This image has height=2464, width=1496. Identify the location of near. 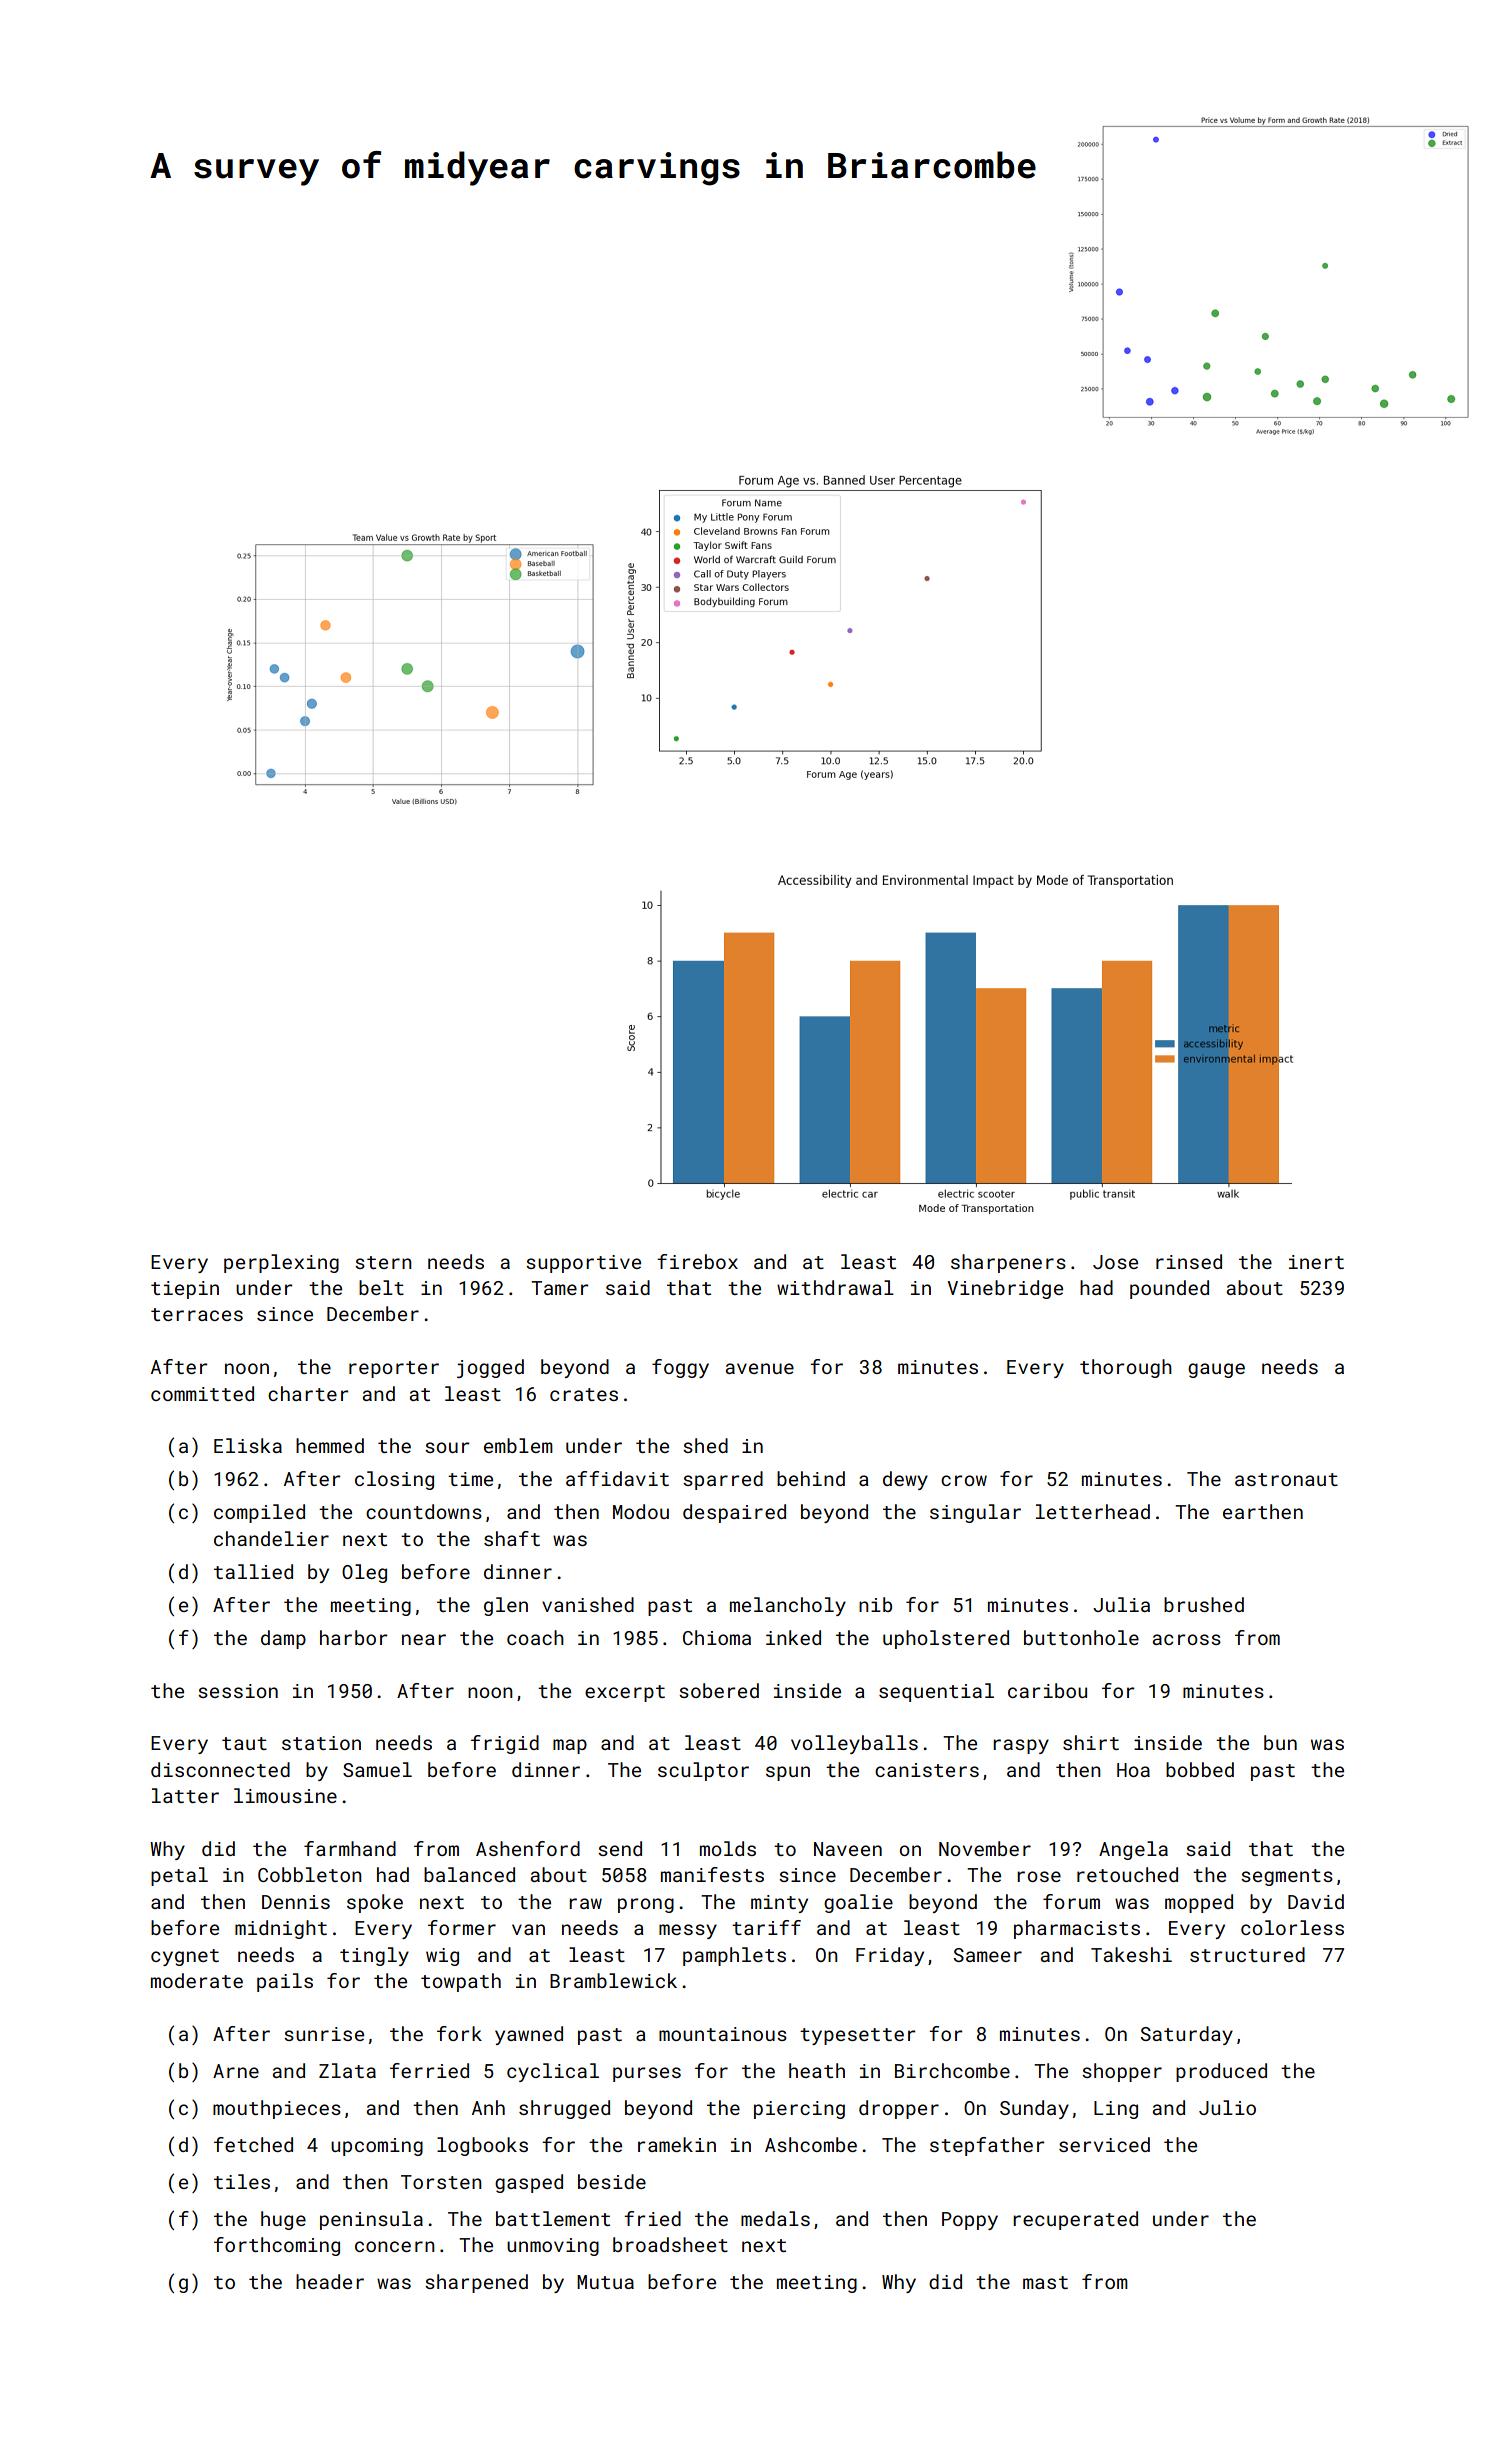
(424, 1639).
